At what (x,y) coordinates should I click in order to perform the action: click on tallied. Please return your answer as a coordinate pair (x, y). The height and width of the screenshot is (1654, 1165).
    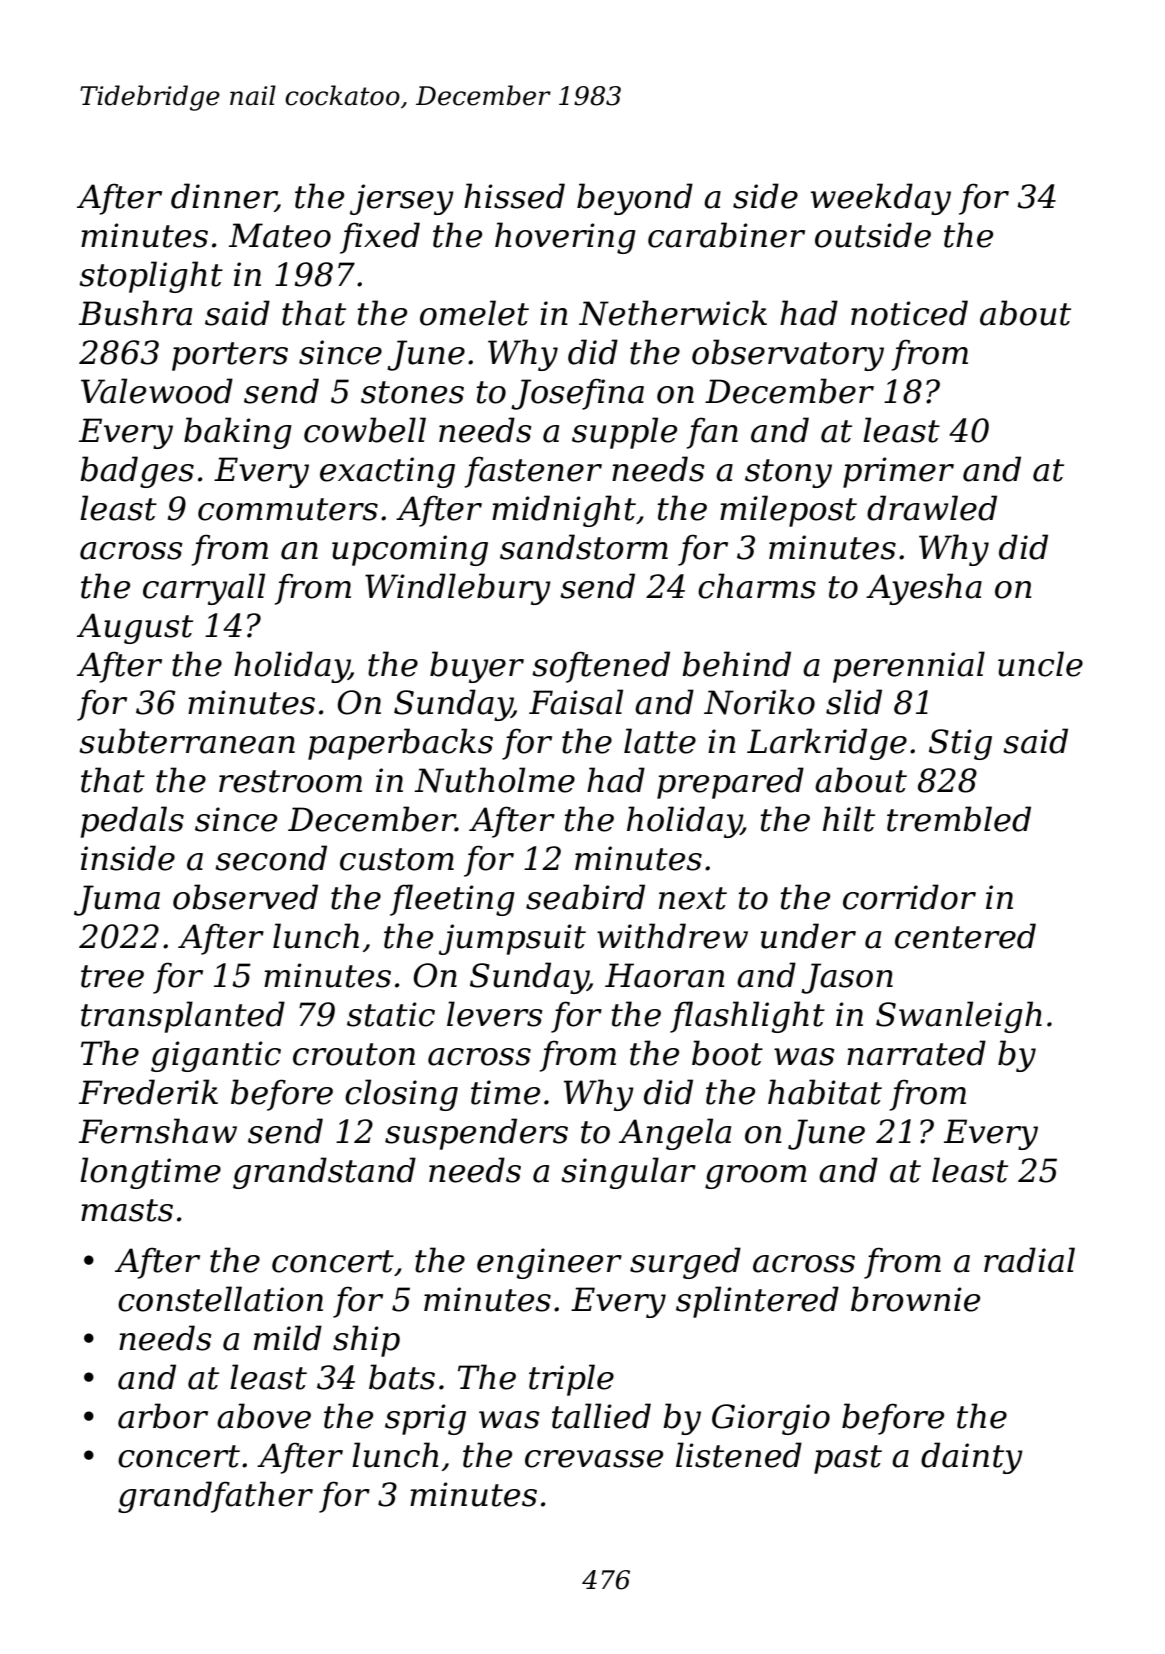
    Looking at the image, I should click on (601, 1416).
